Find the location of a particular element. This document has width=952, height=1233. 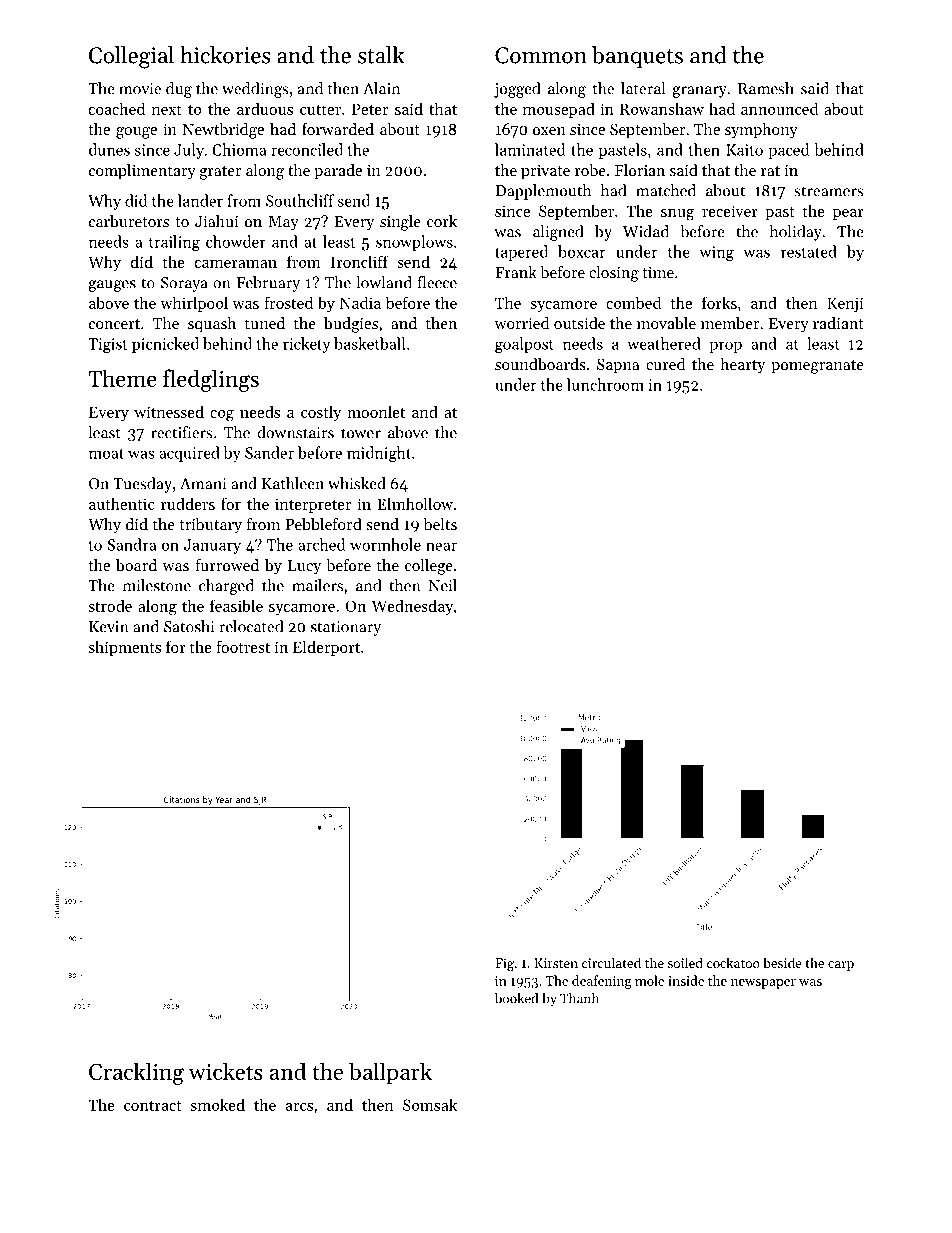

snug is located at coordinates (677, 215).
